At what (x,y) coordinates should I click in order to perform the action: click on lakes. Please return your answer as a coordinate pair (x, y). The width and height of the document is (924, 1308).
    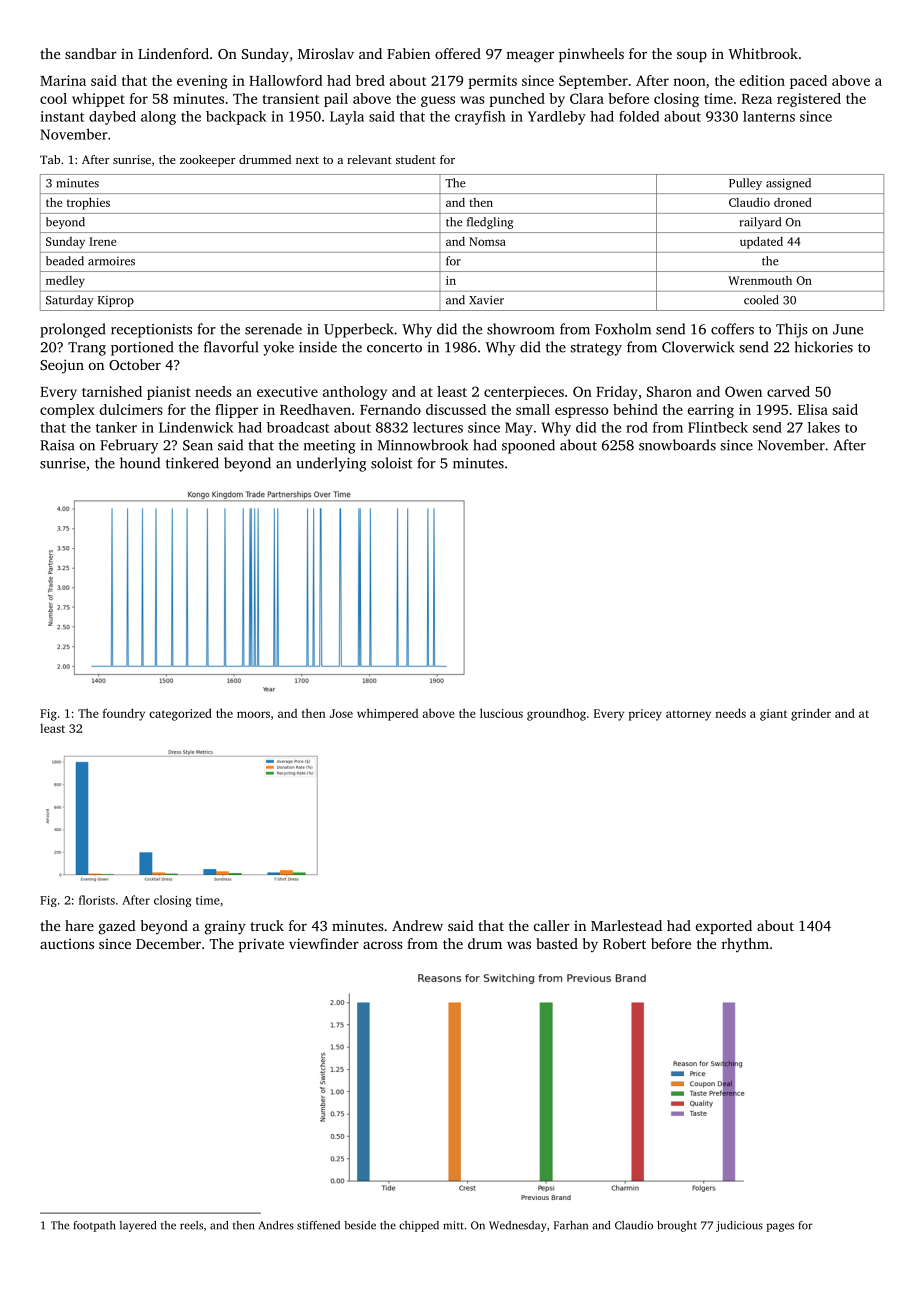
    Looking at the image, I should click on (824, 427).
